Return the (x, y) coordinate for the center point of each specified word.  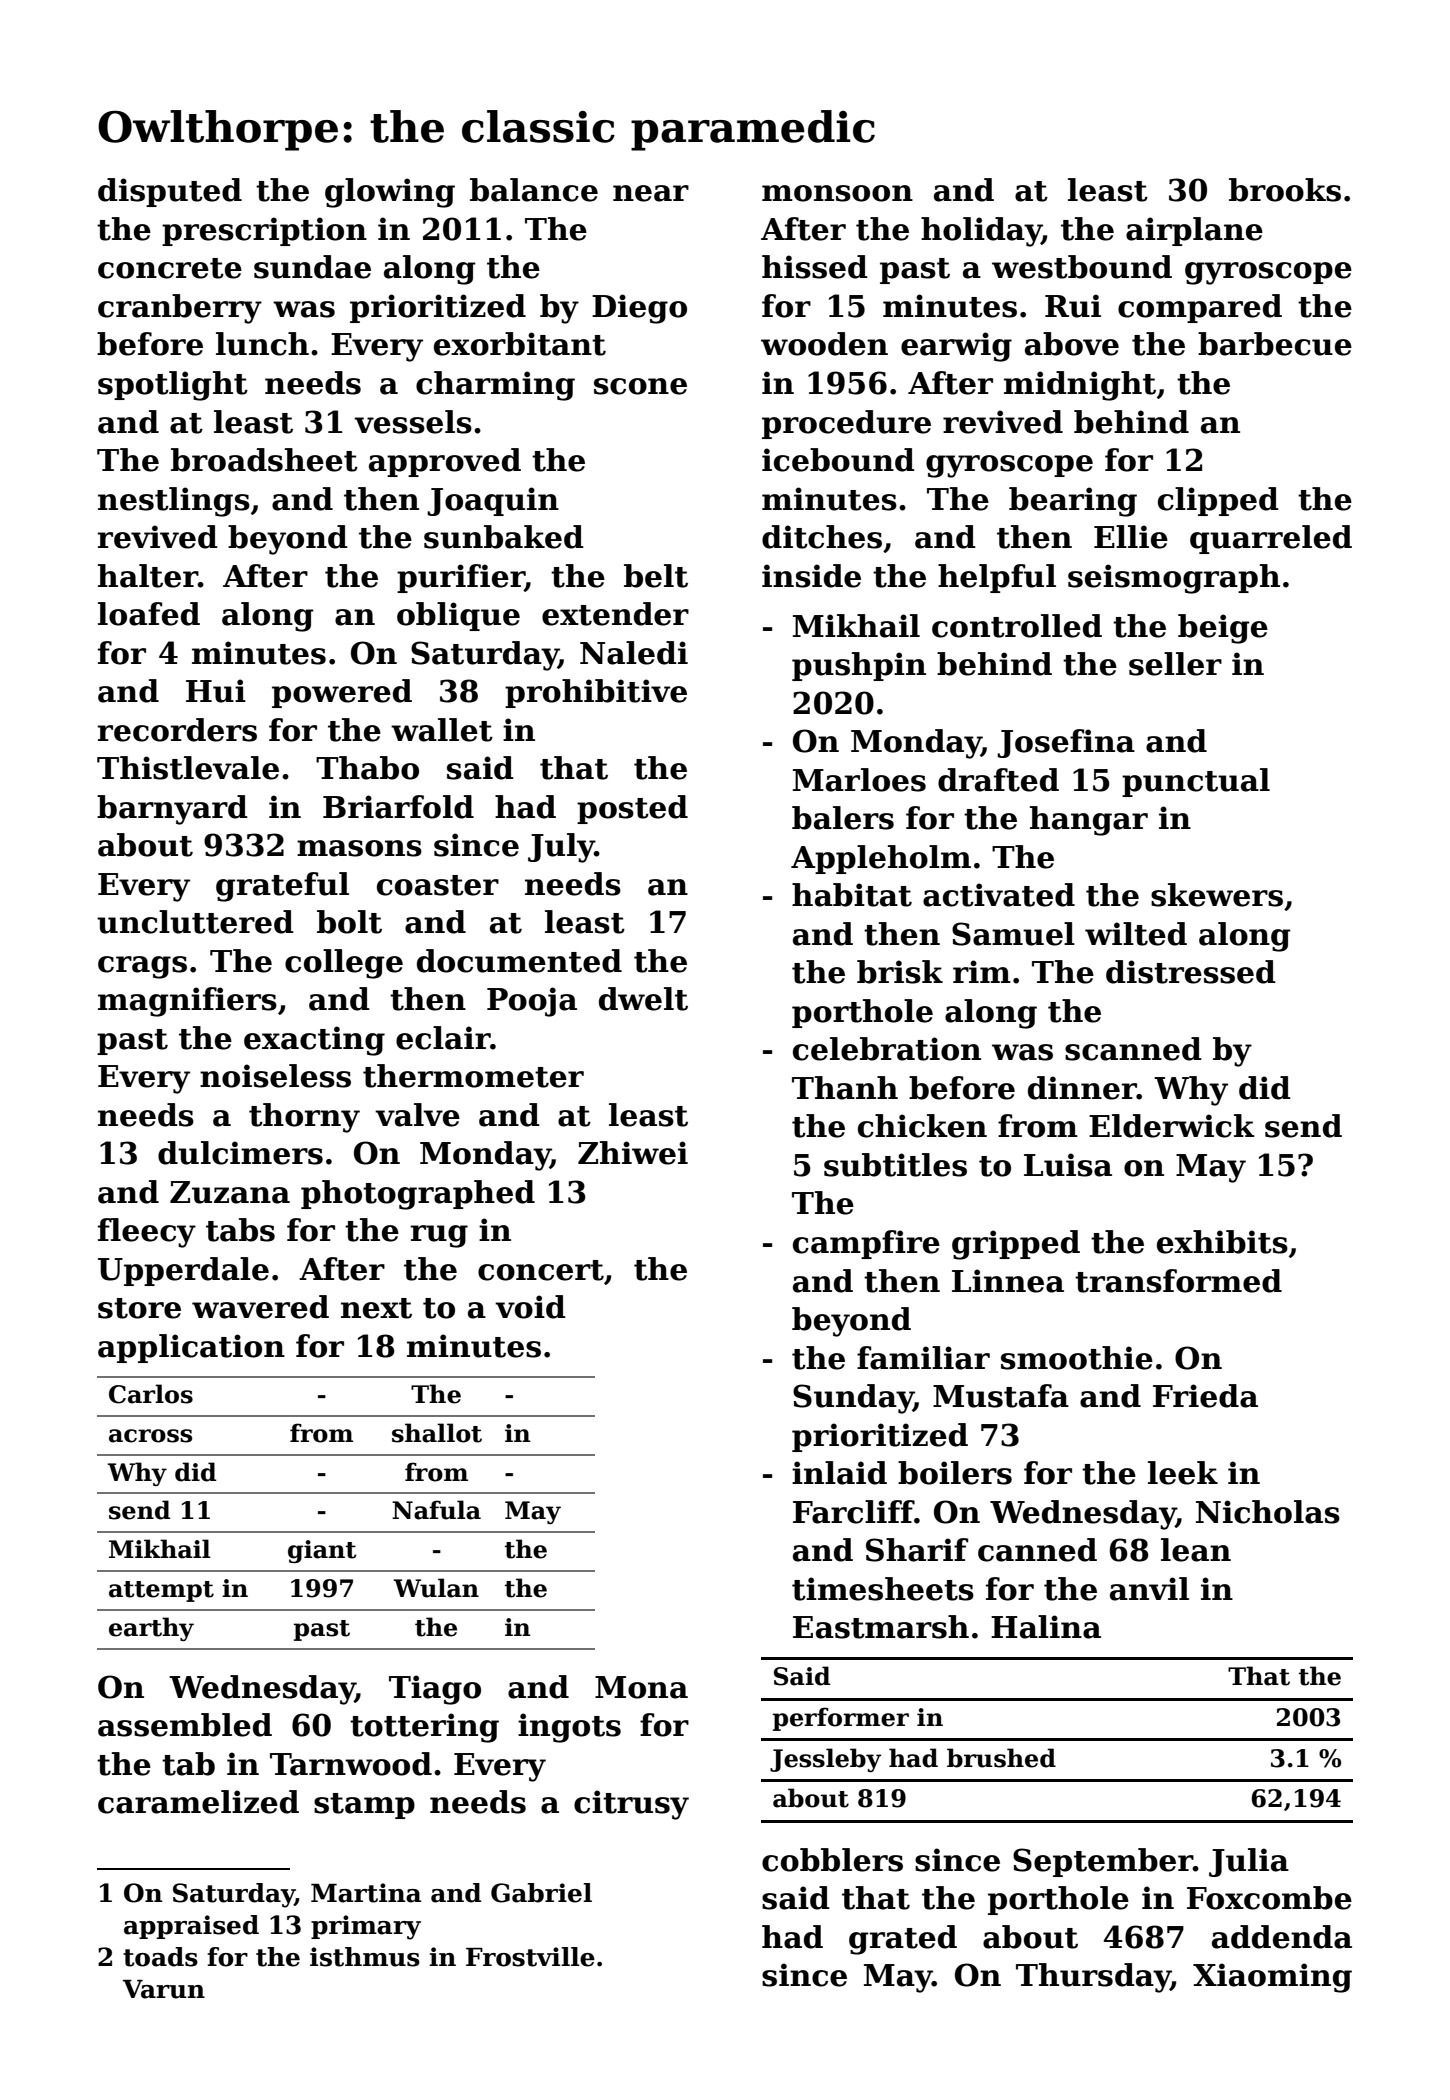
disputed (170, 192)
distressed (1191, 972)
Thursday (1093, 1978)
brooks (1285, 190)
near (651, 193)
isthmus (365, 1957)
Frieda (1205, 1396)
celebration (887, 1049)
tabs (240, 1230)
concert (541, 1270)
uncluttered (195, 922)
